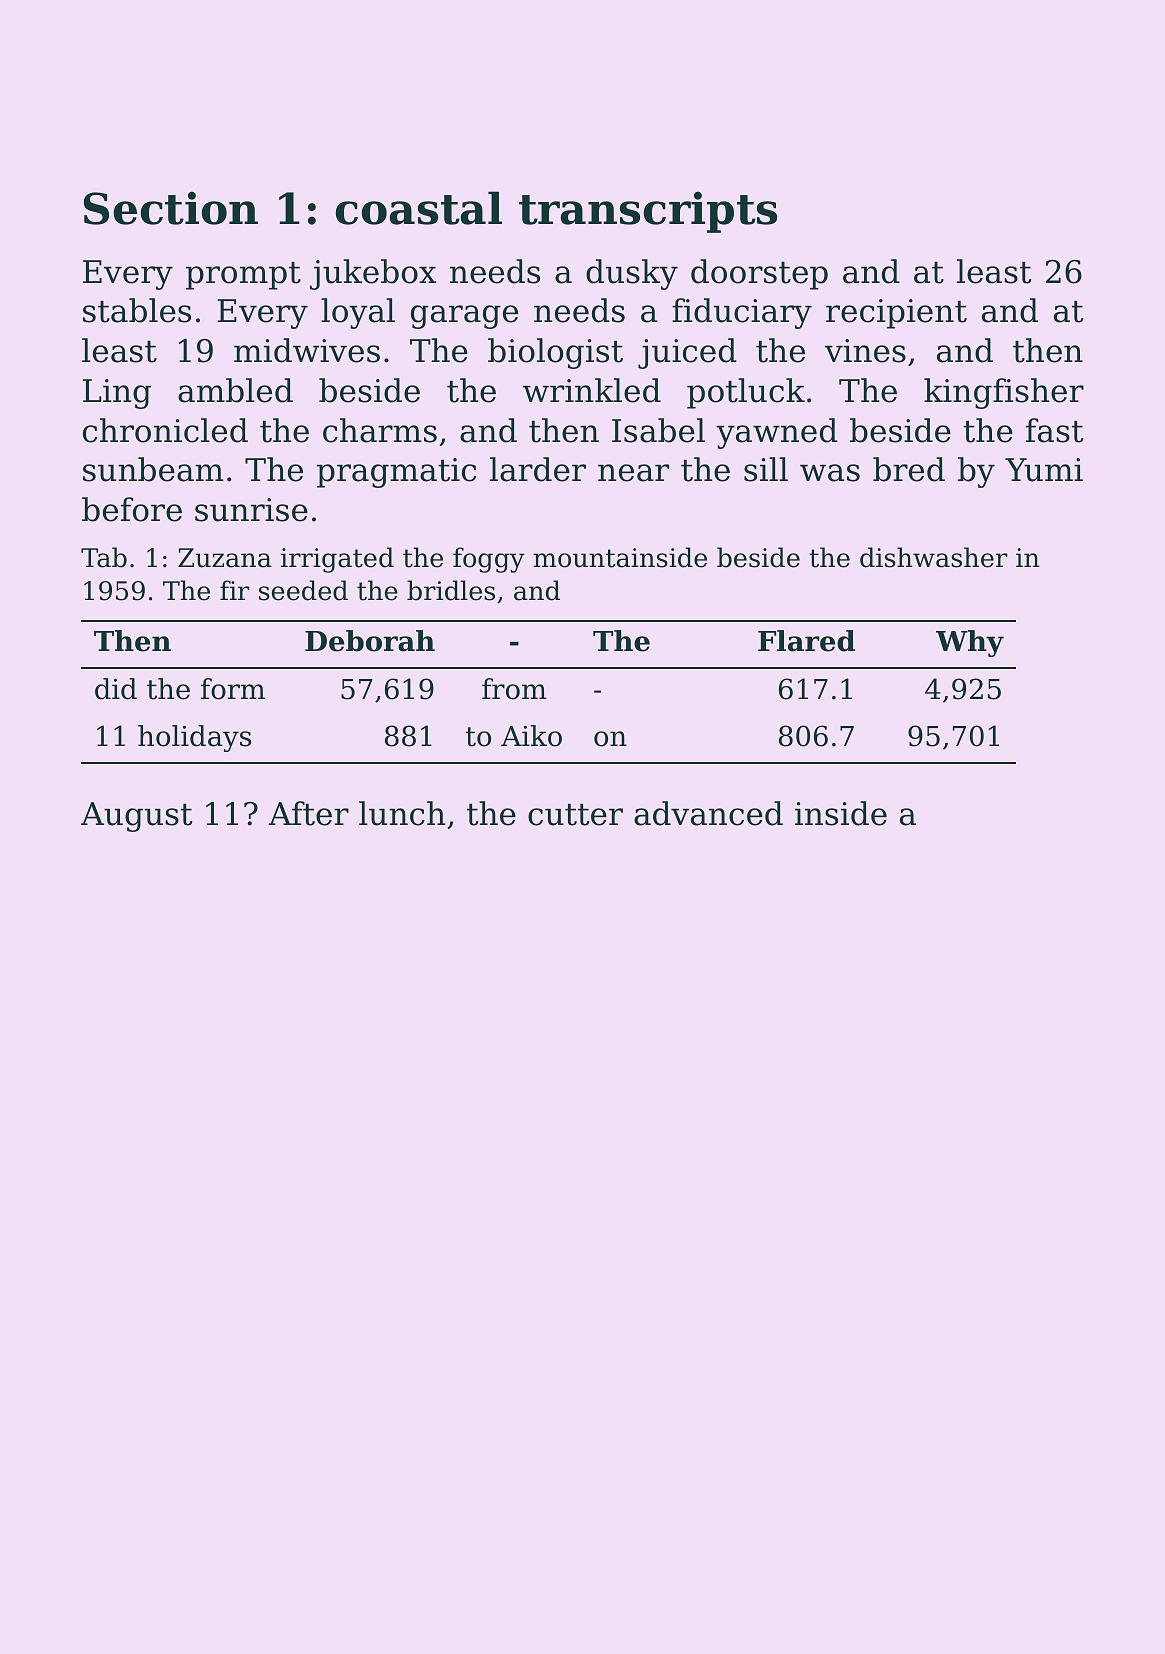 The width and height of the screenshot is (1165, 1654). What do you see at coordinates (970, 643) in the screenshot?
I see `Why` at bounding box center [970, 643].
